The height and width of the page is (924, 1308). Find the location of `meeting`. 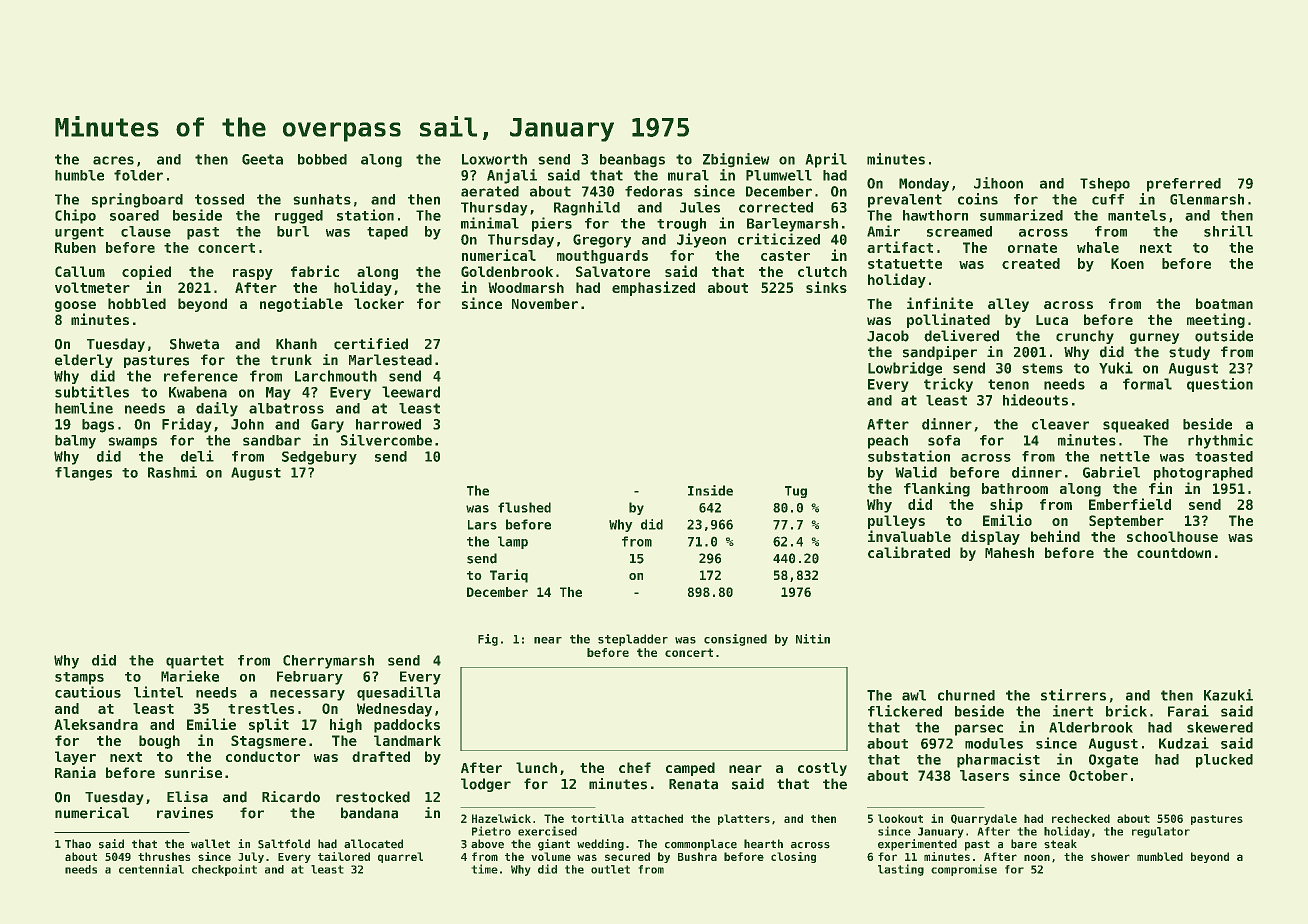

meeting is located at coordinates (1216, 320).
